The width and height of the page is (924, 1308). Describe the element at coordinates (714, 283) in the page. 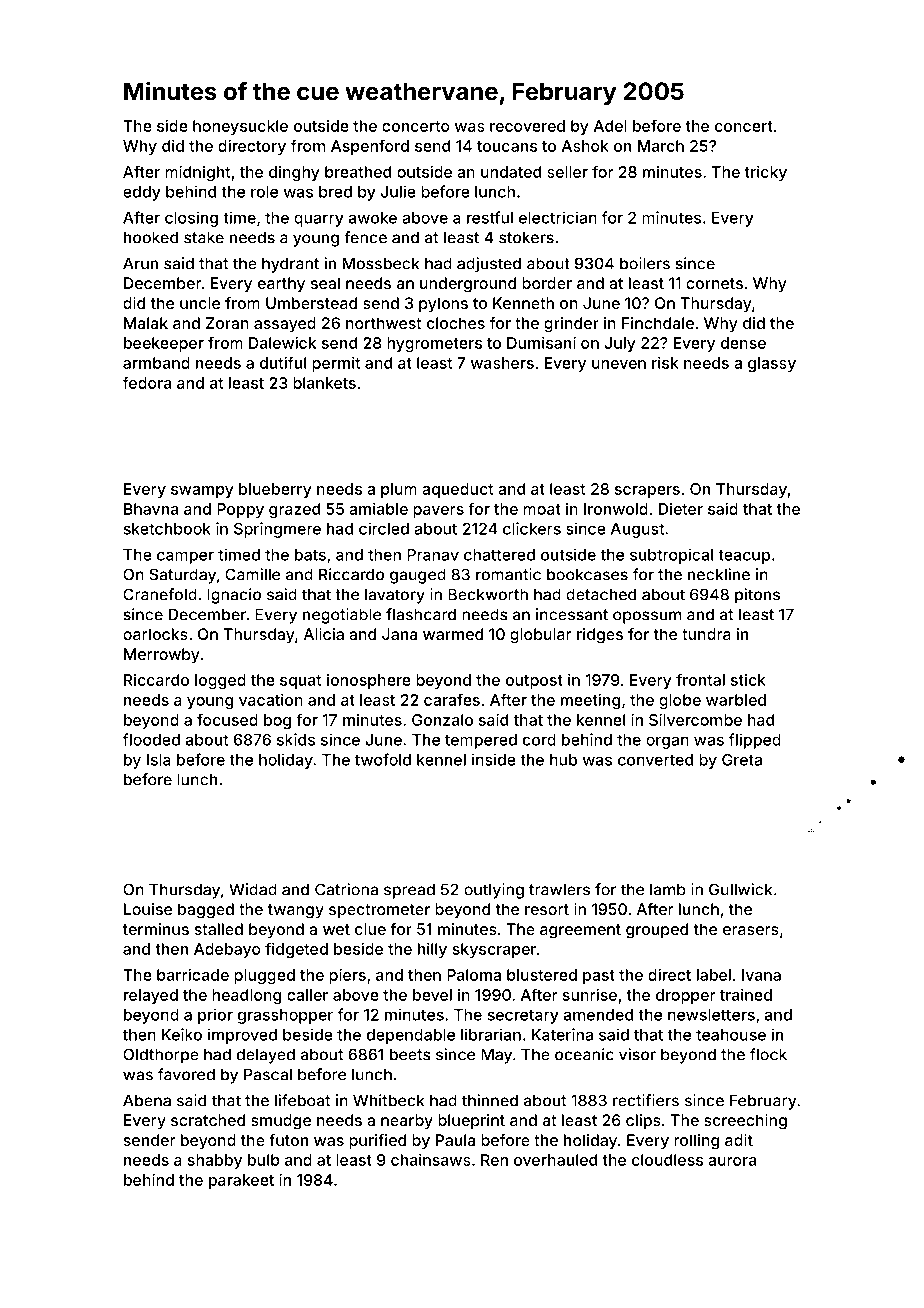

I see `cornets` at that location.
